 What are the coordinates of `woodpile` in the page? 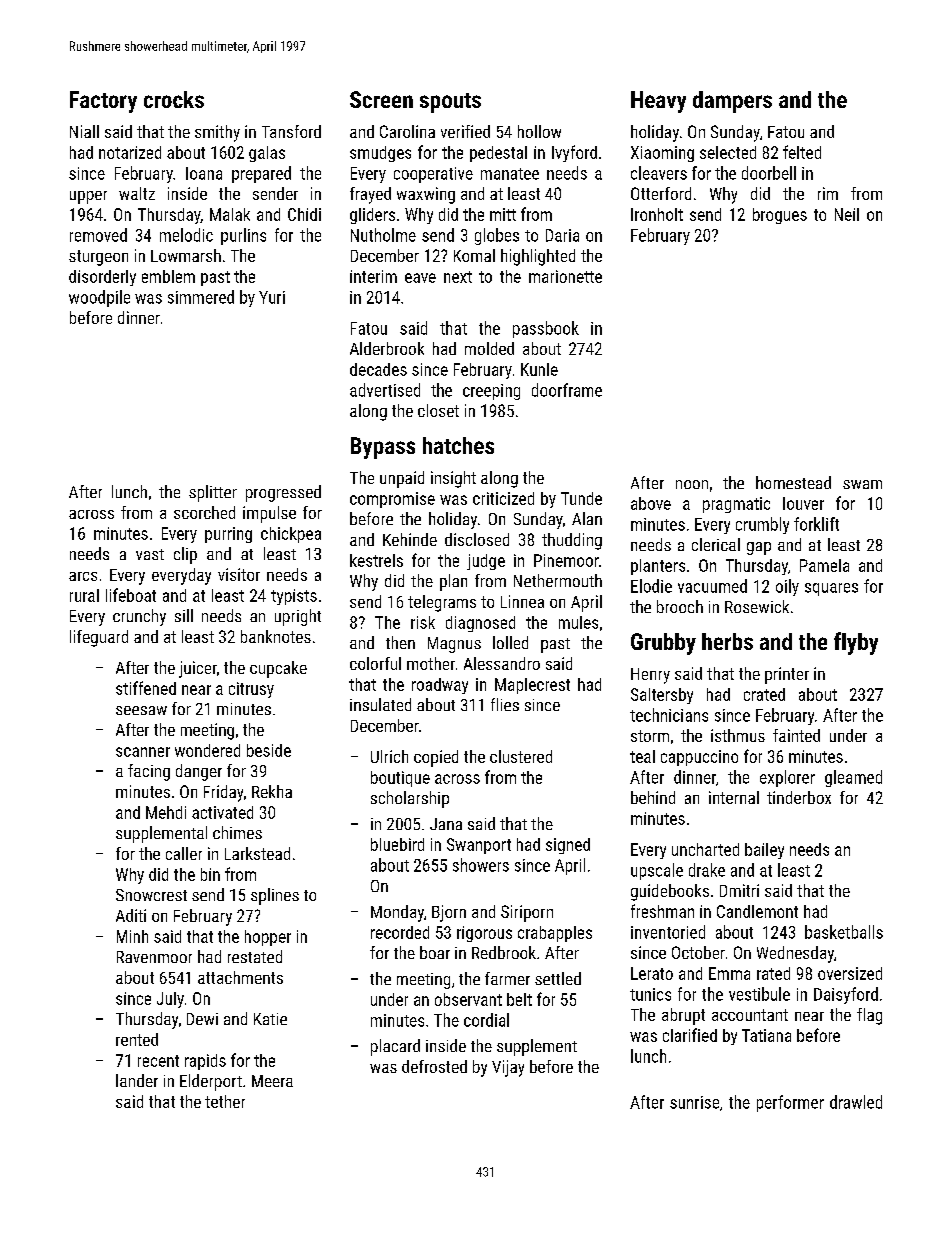 It's located at (99, 298).
